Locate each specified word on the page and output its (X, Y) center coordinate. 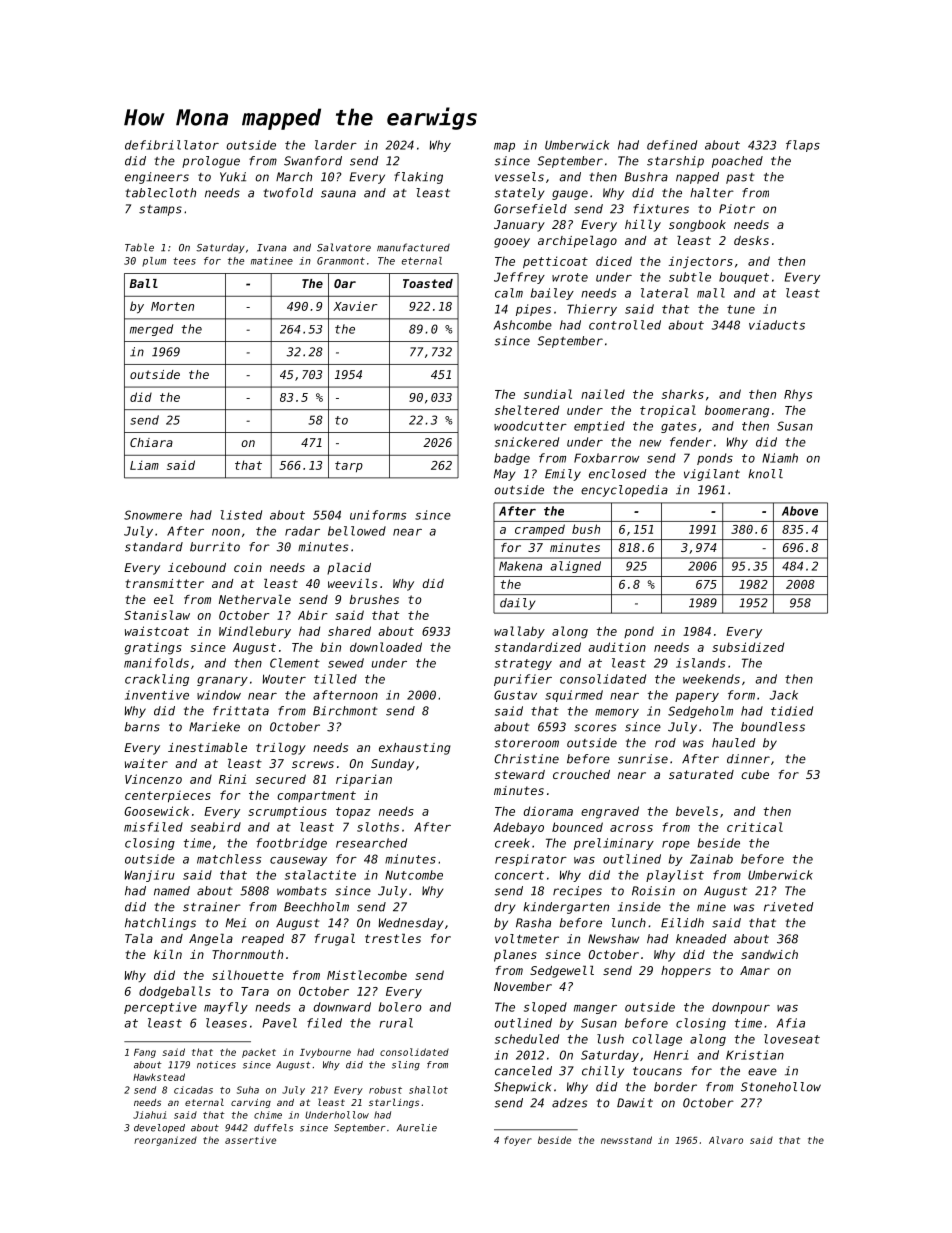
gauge (570, 195)
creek (512, 843)
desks (751, 240)
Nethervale (255, 599)
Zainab (711, 859)
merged (151, 330)
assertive (250, 1140)
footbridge (291, 844)
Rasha (533, 923)
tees (184, 261)
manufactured (413, 247)
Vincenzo (153, 779)
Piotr (737, 209)
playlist (675, 876)
